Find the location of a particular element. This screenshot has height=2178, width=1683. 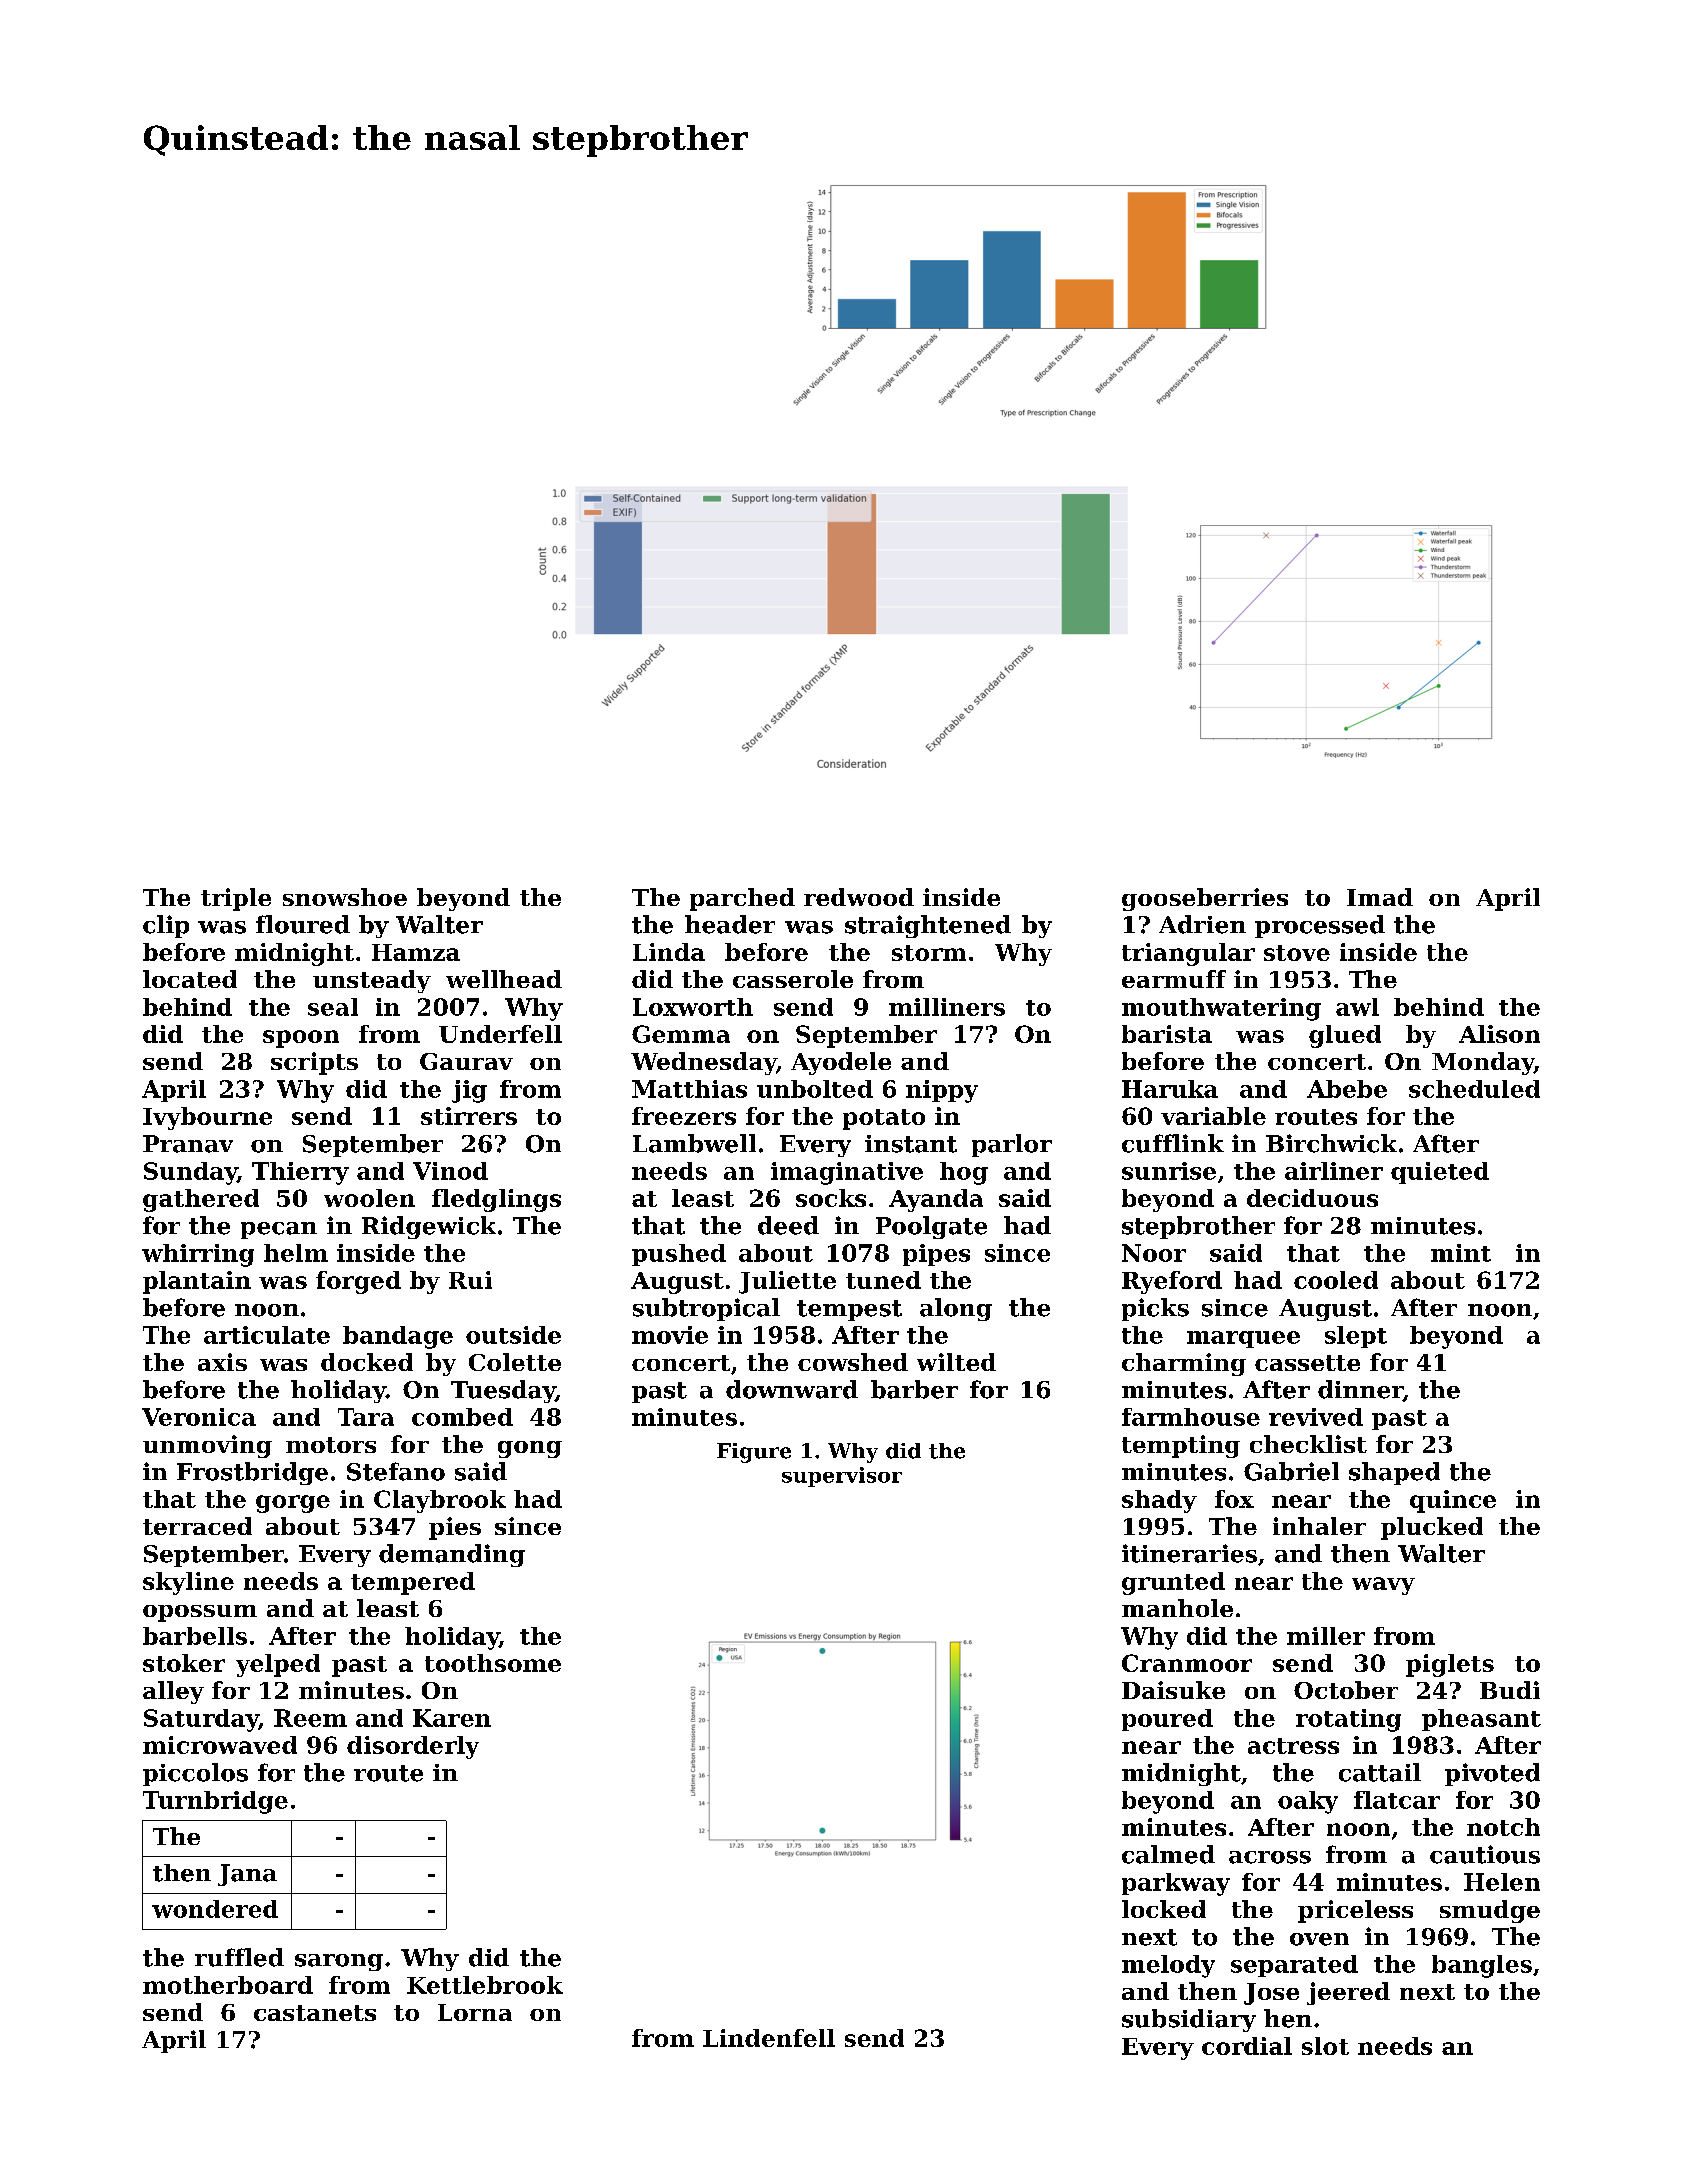

Juliette is located at coordinates (787, 1282).
